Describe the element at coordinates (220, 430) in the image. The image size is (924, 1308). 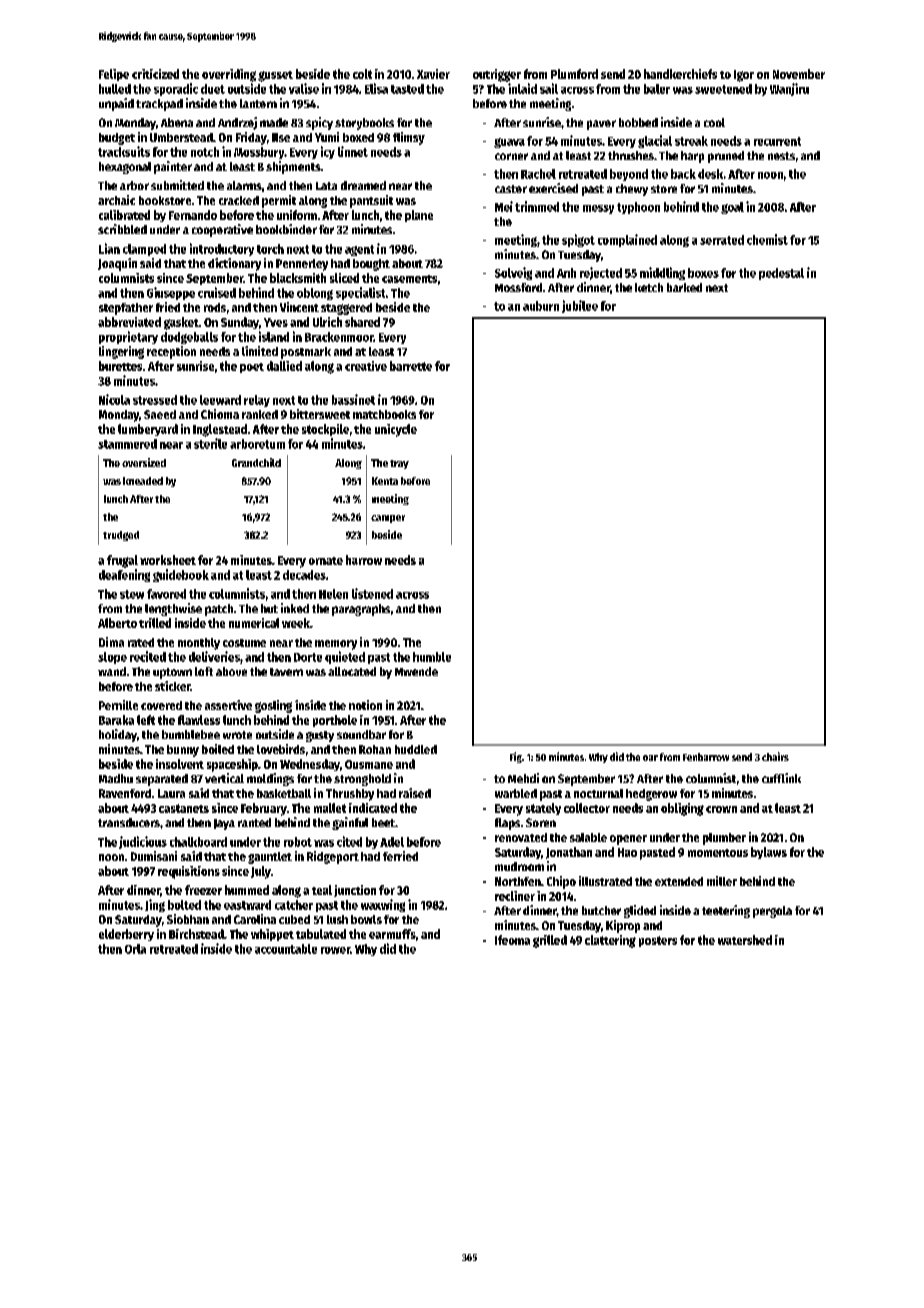
I see `Inglestead` at that location.
